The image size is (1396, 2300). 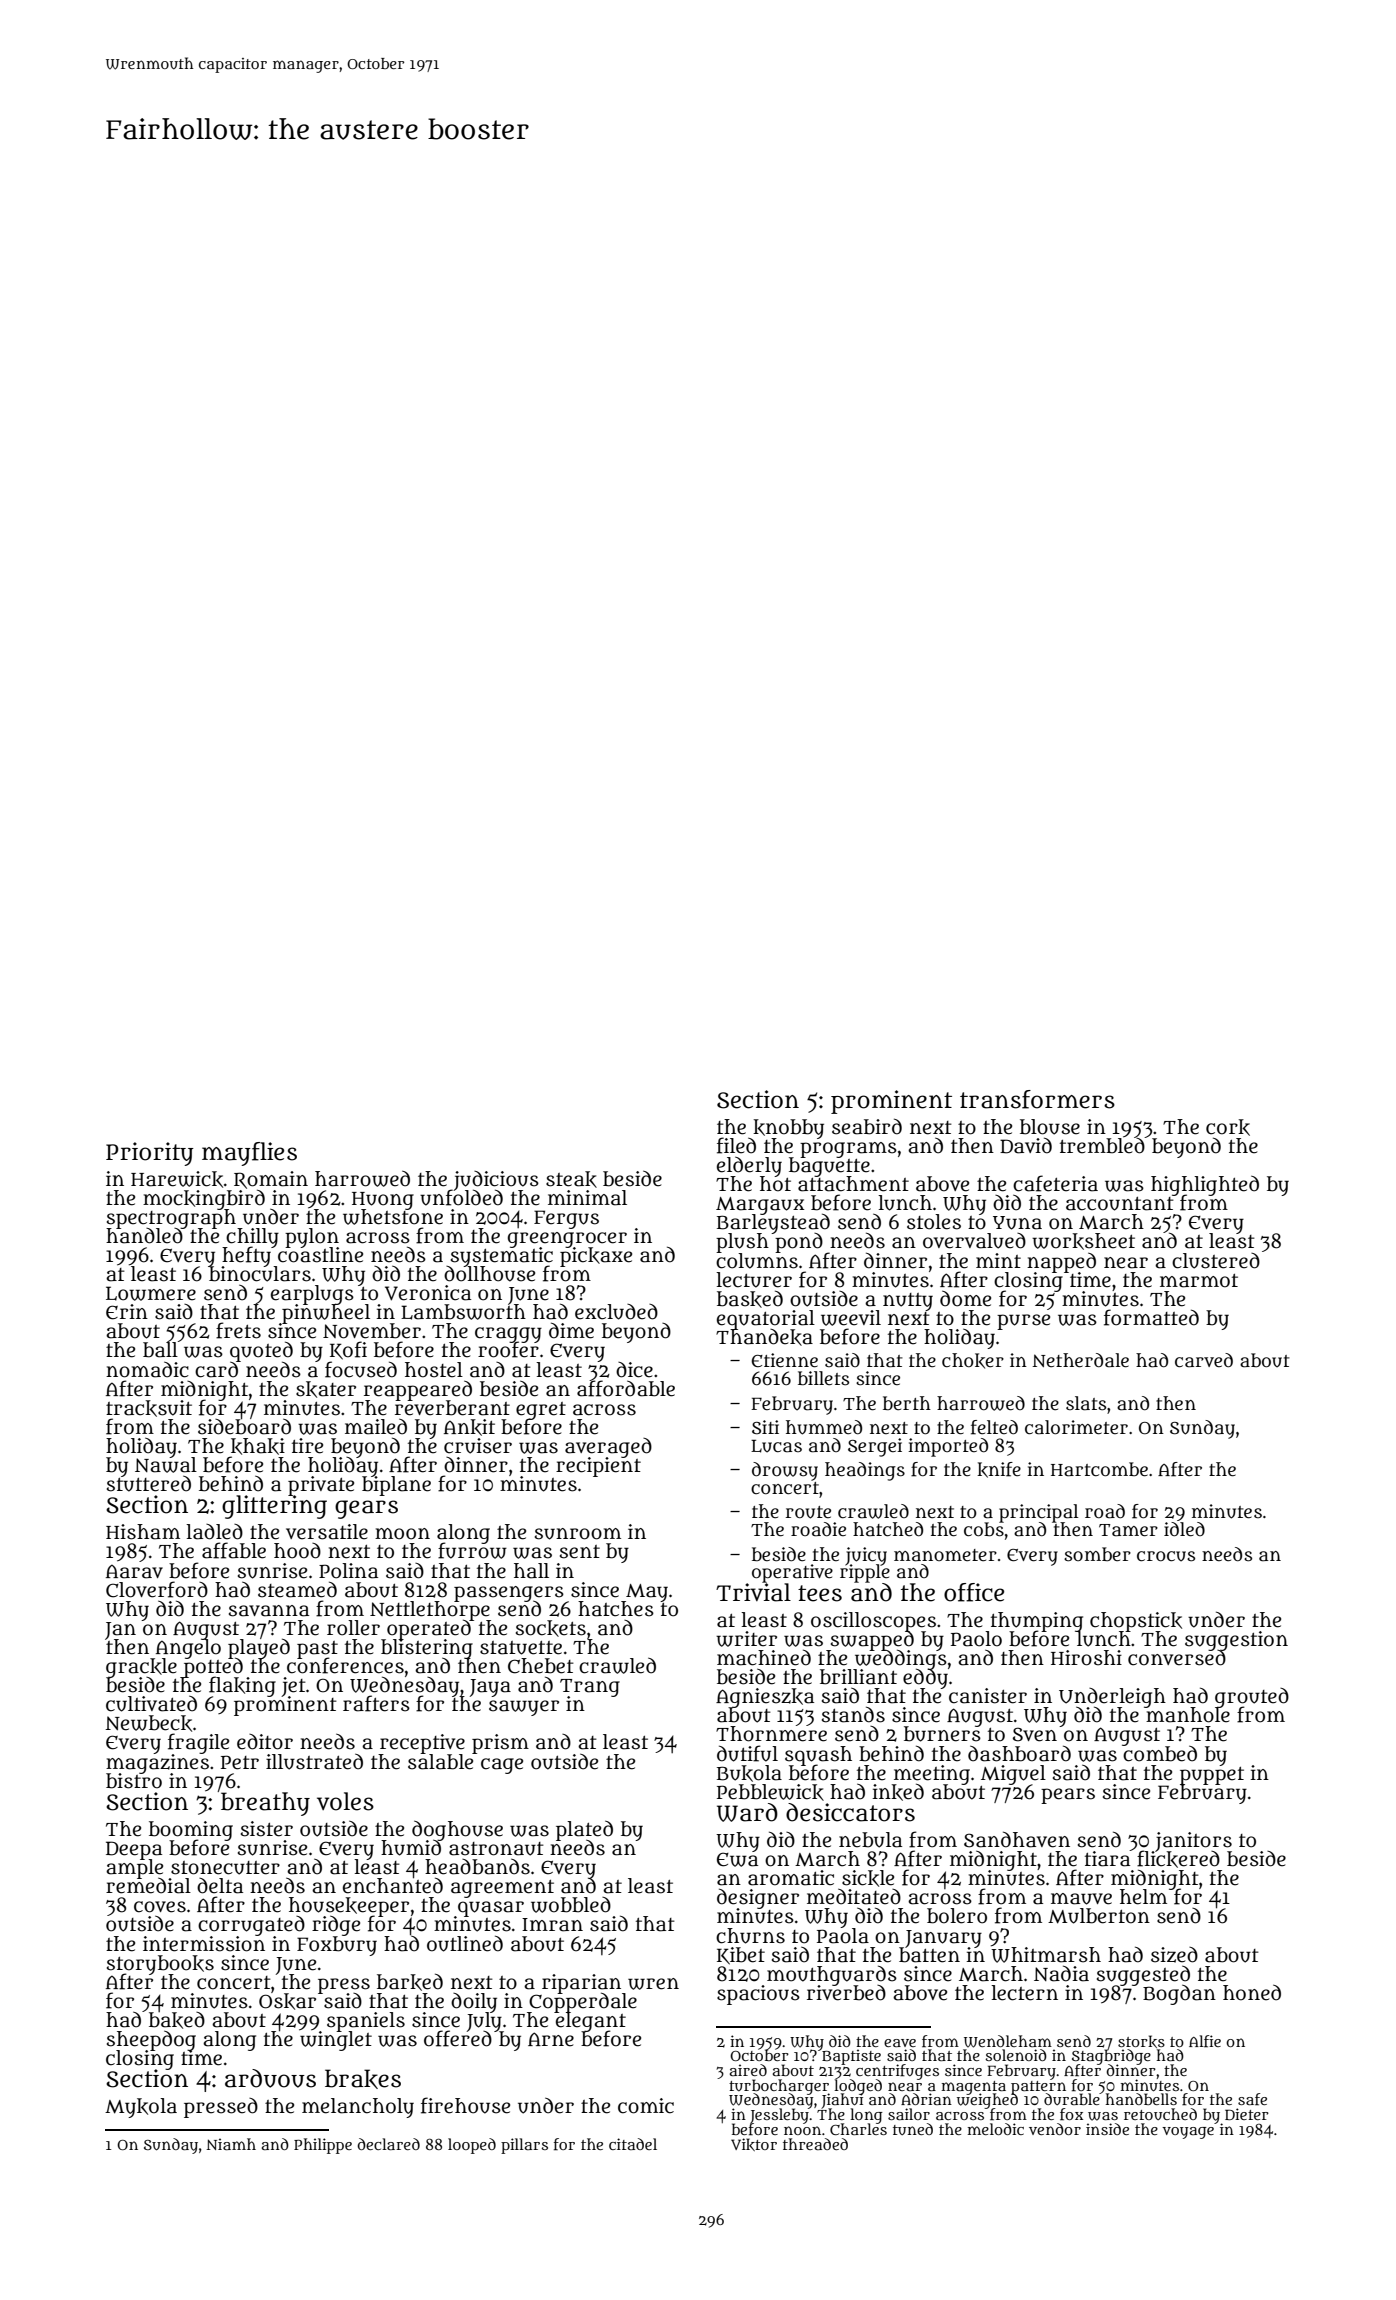 What do you see at coordinates (327, 1532) in the screenshot?
I see `versatile` at bounding box center [327, 1532].
